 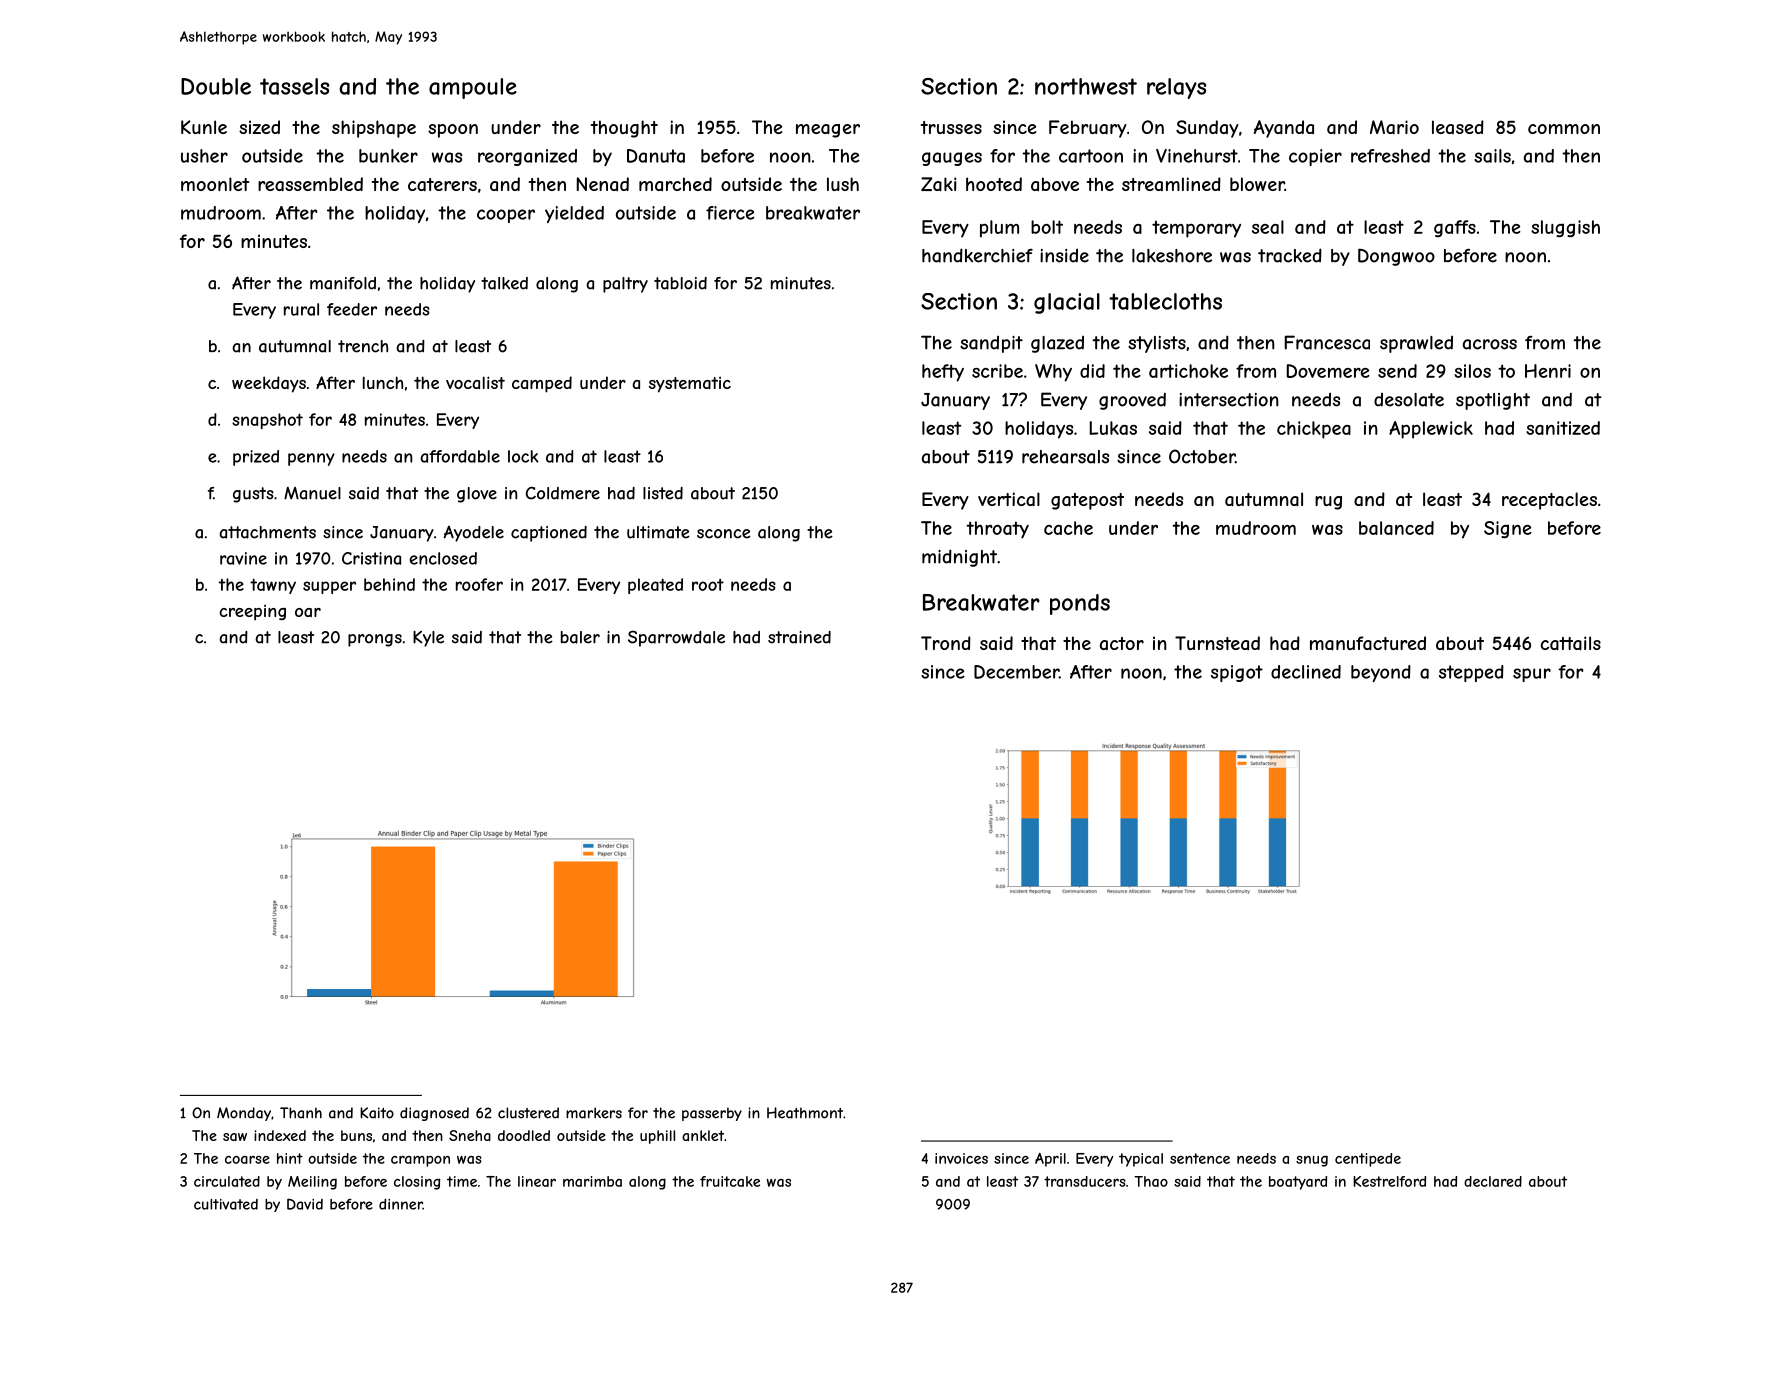 What do you see at coordinates (952, 159) in the screenshot?
I see `gauges` at bounding box center [952, 159].
